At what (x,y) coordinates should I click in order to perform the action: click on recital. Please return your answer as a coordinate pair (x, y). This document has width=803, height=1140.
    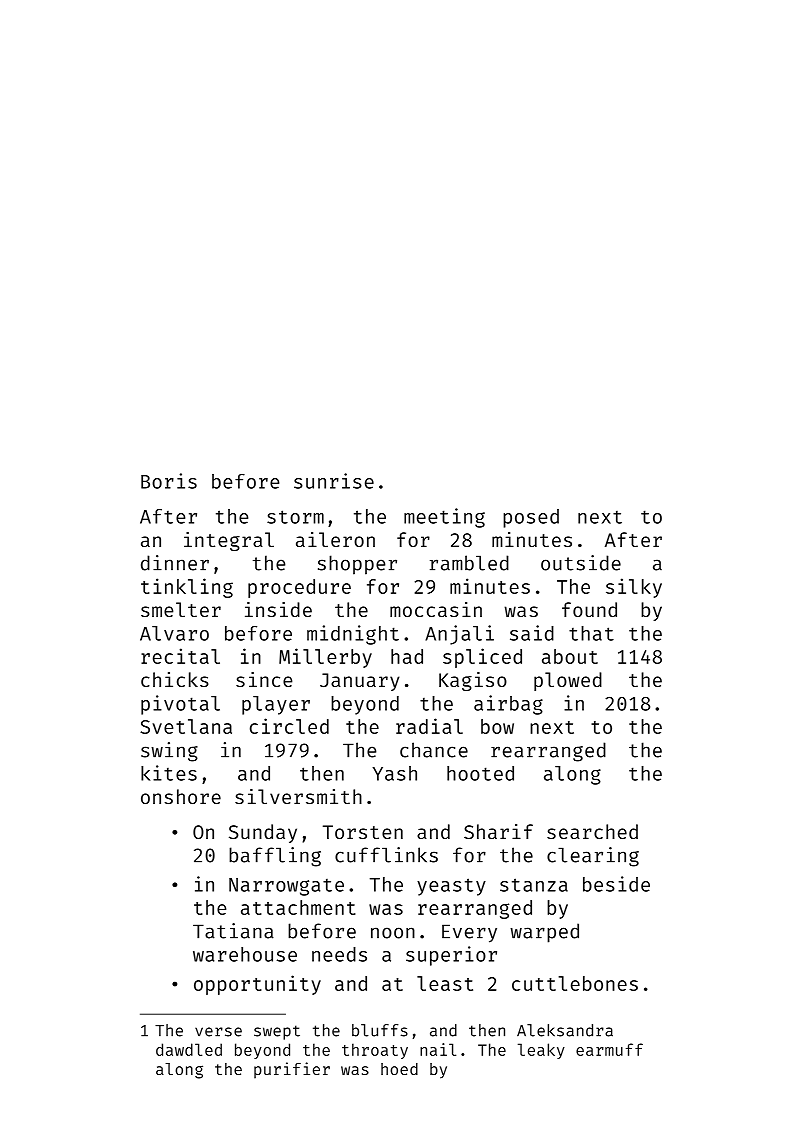
    Looking at the image, I should click on (180, 656).
